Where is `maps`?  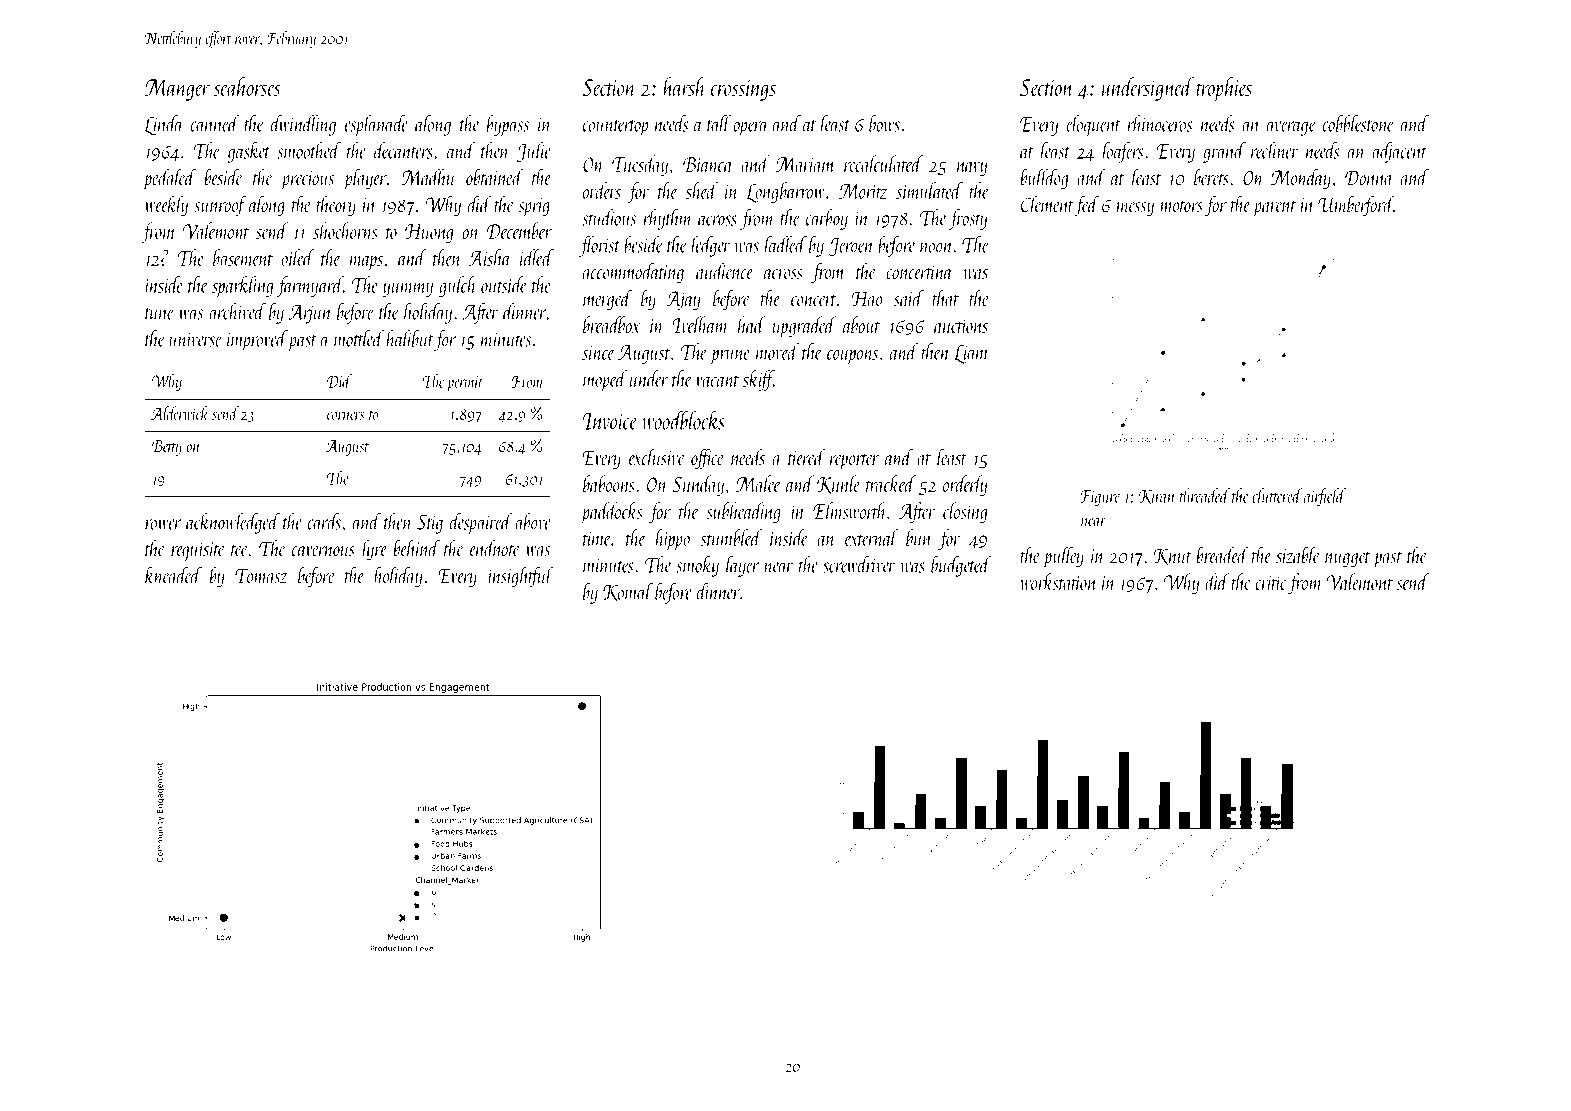
maps is located at coordinates (366, 263).
